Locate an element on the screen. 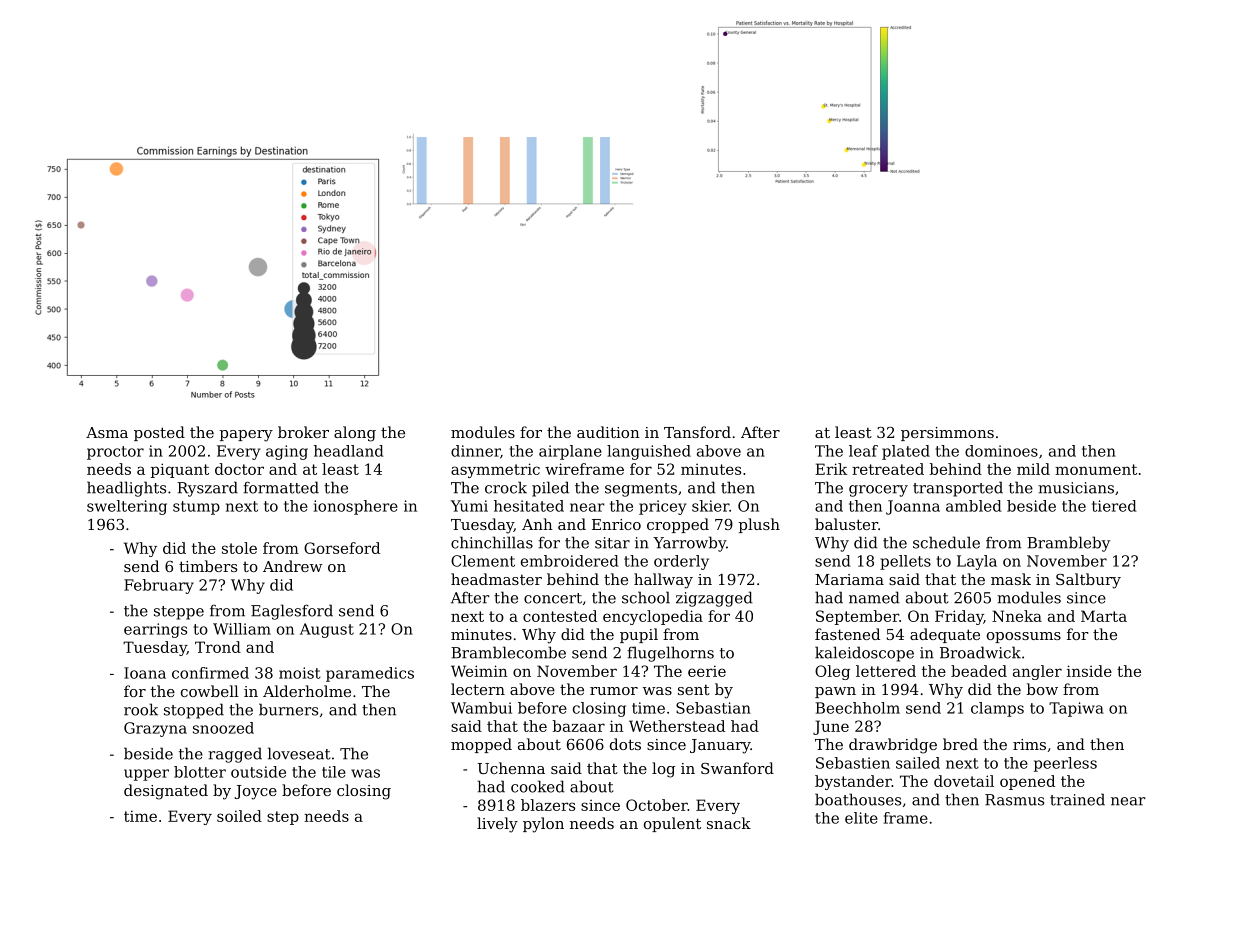 The width and height of the screenshot is (1233, 952). earrings is located at coordinates (155, 630).
